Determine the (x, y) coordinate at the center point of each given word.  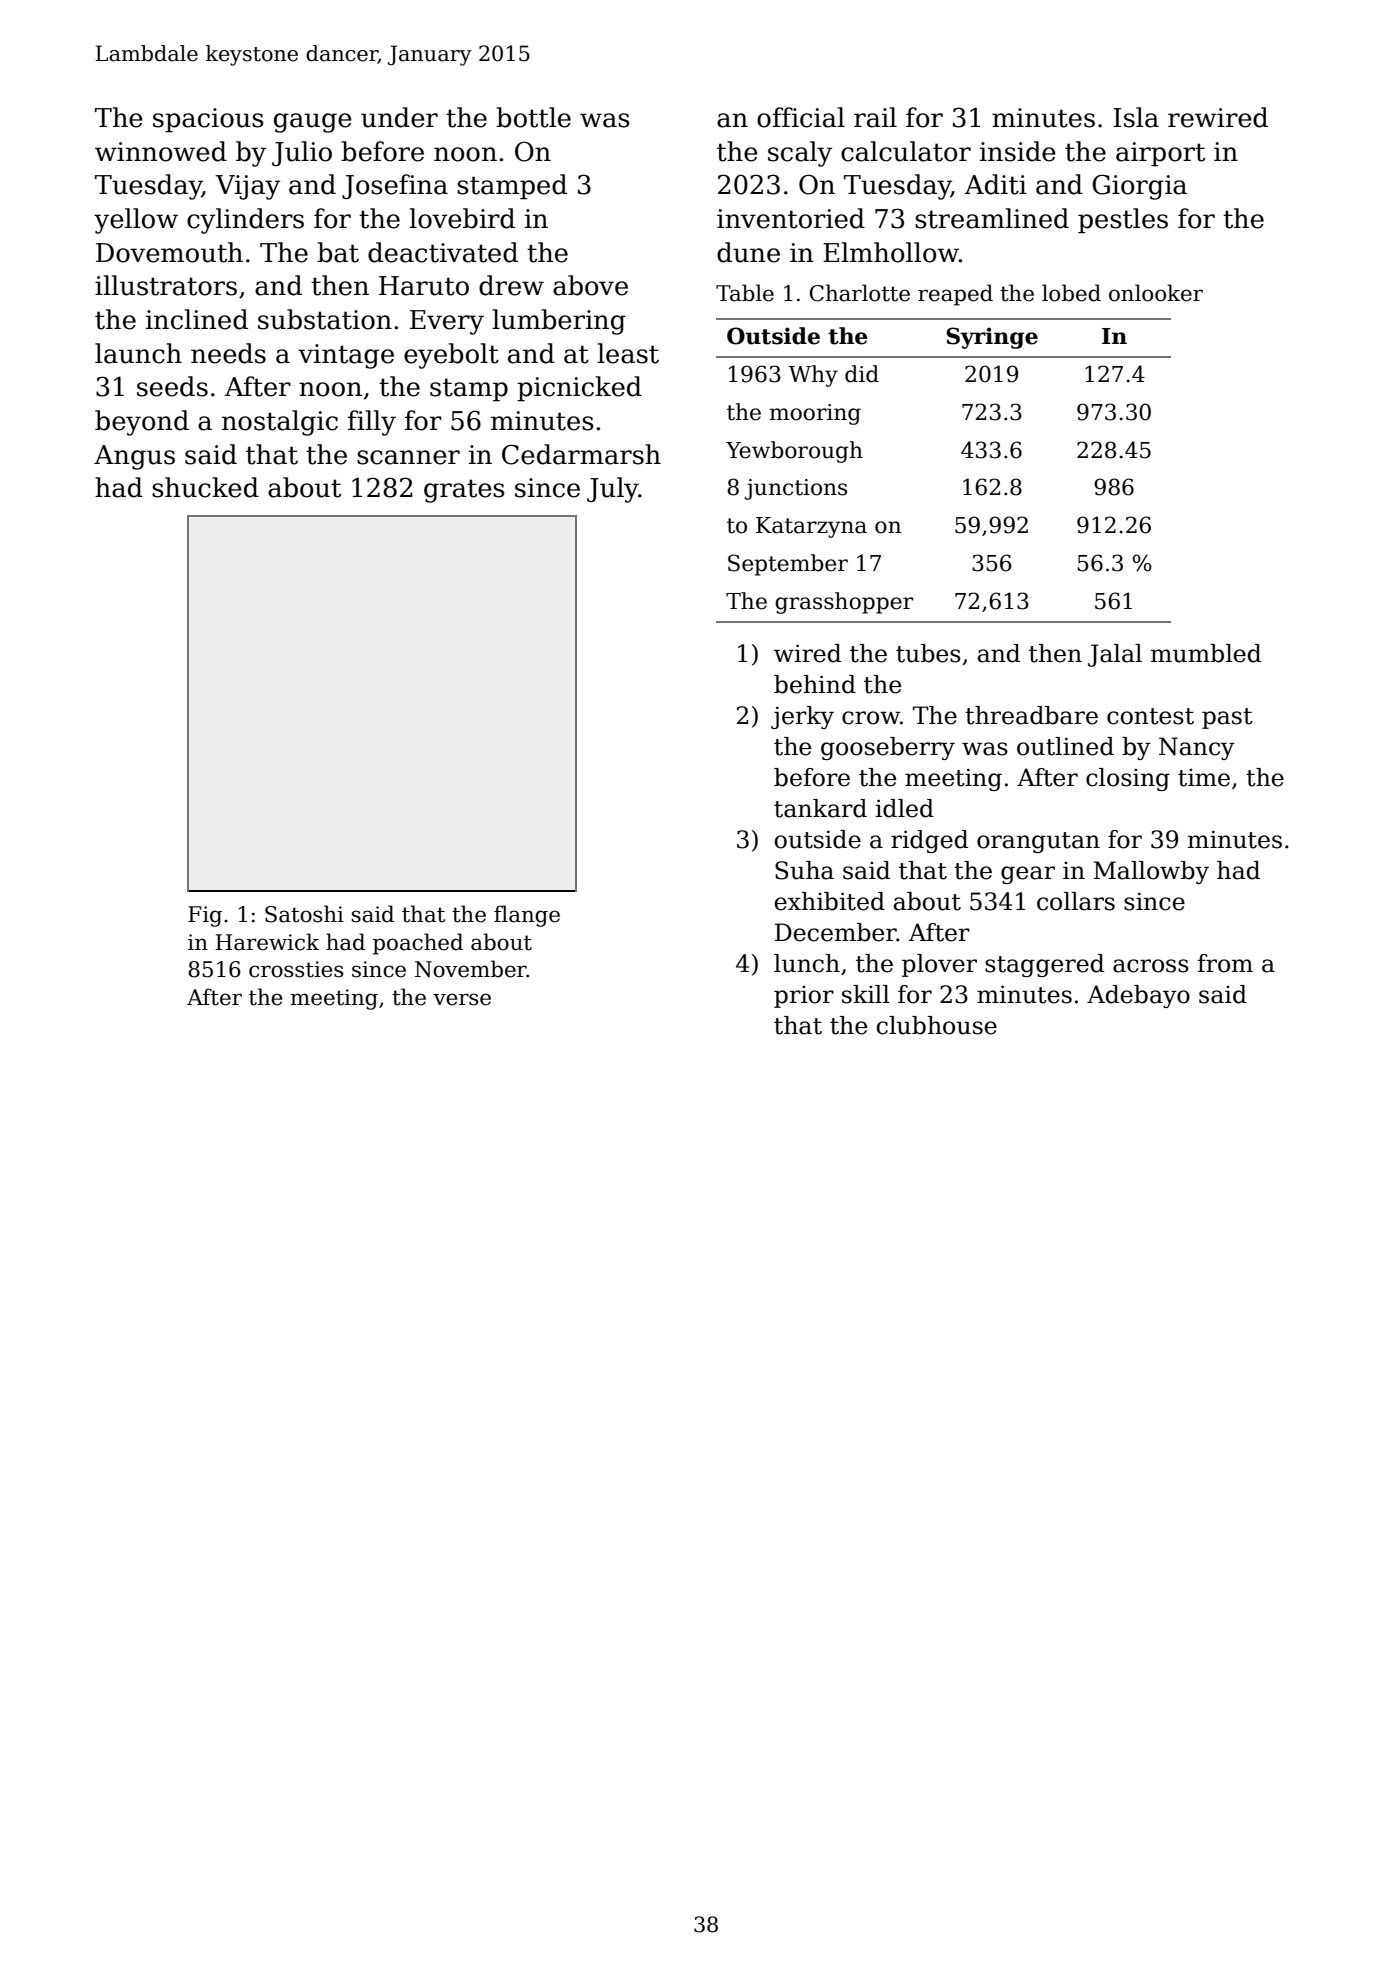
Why (813, 376)
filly (372, 423)
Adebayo (1138, 996)
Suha (804, 870)
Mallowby (1151, 872)
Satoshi (304, 914)
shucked (205, 487)
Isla (1136, 117)
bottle (533, 117)
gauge (313, 123)
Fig (205, 916)
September (788, 565)
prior (804, 997)
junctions (796, 489)
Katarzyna (811, 527)
